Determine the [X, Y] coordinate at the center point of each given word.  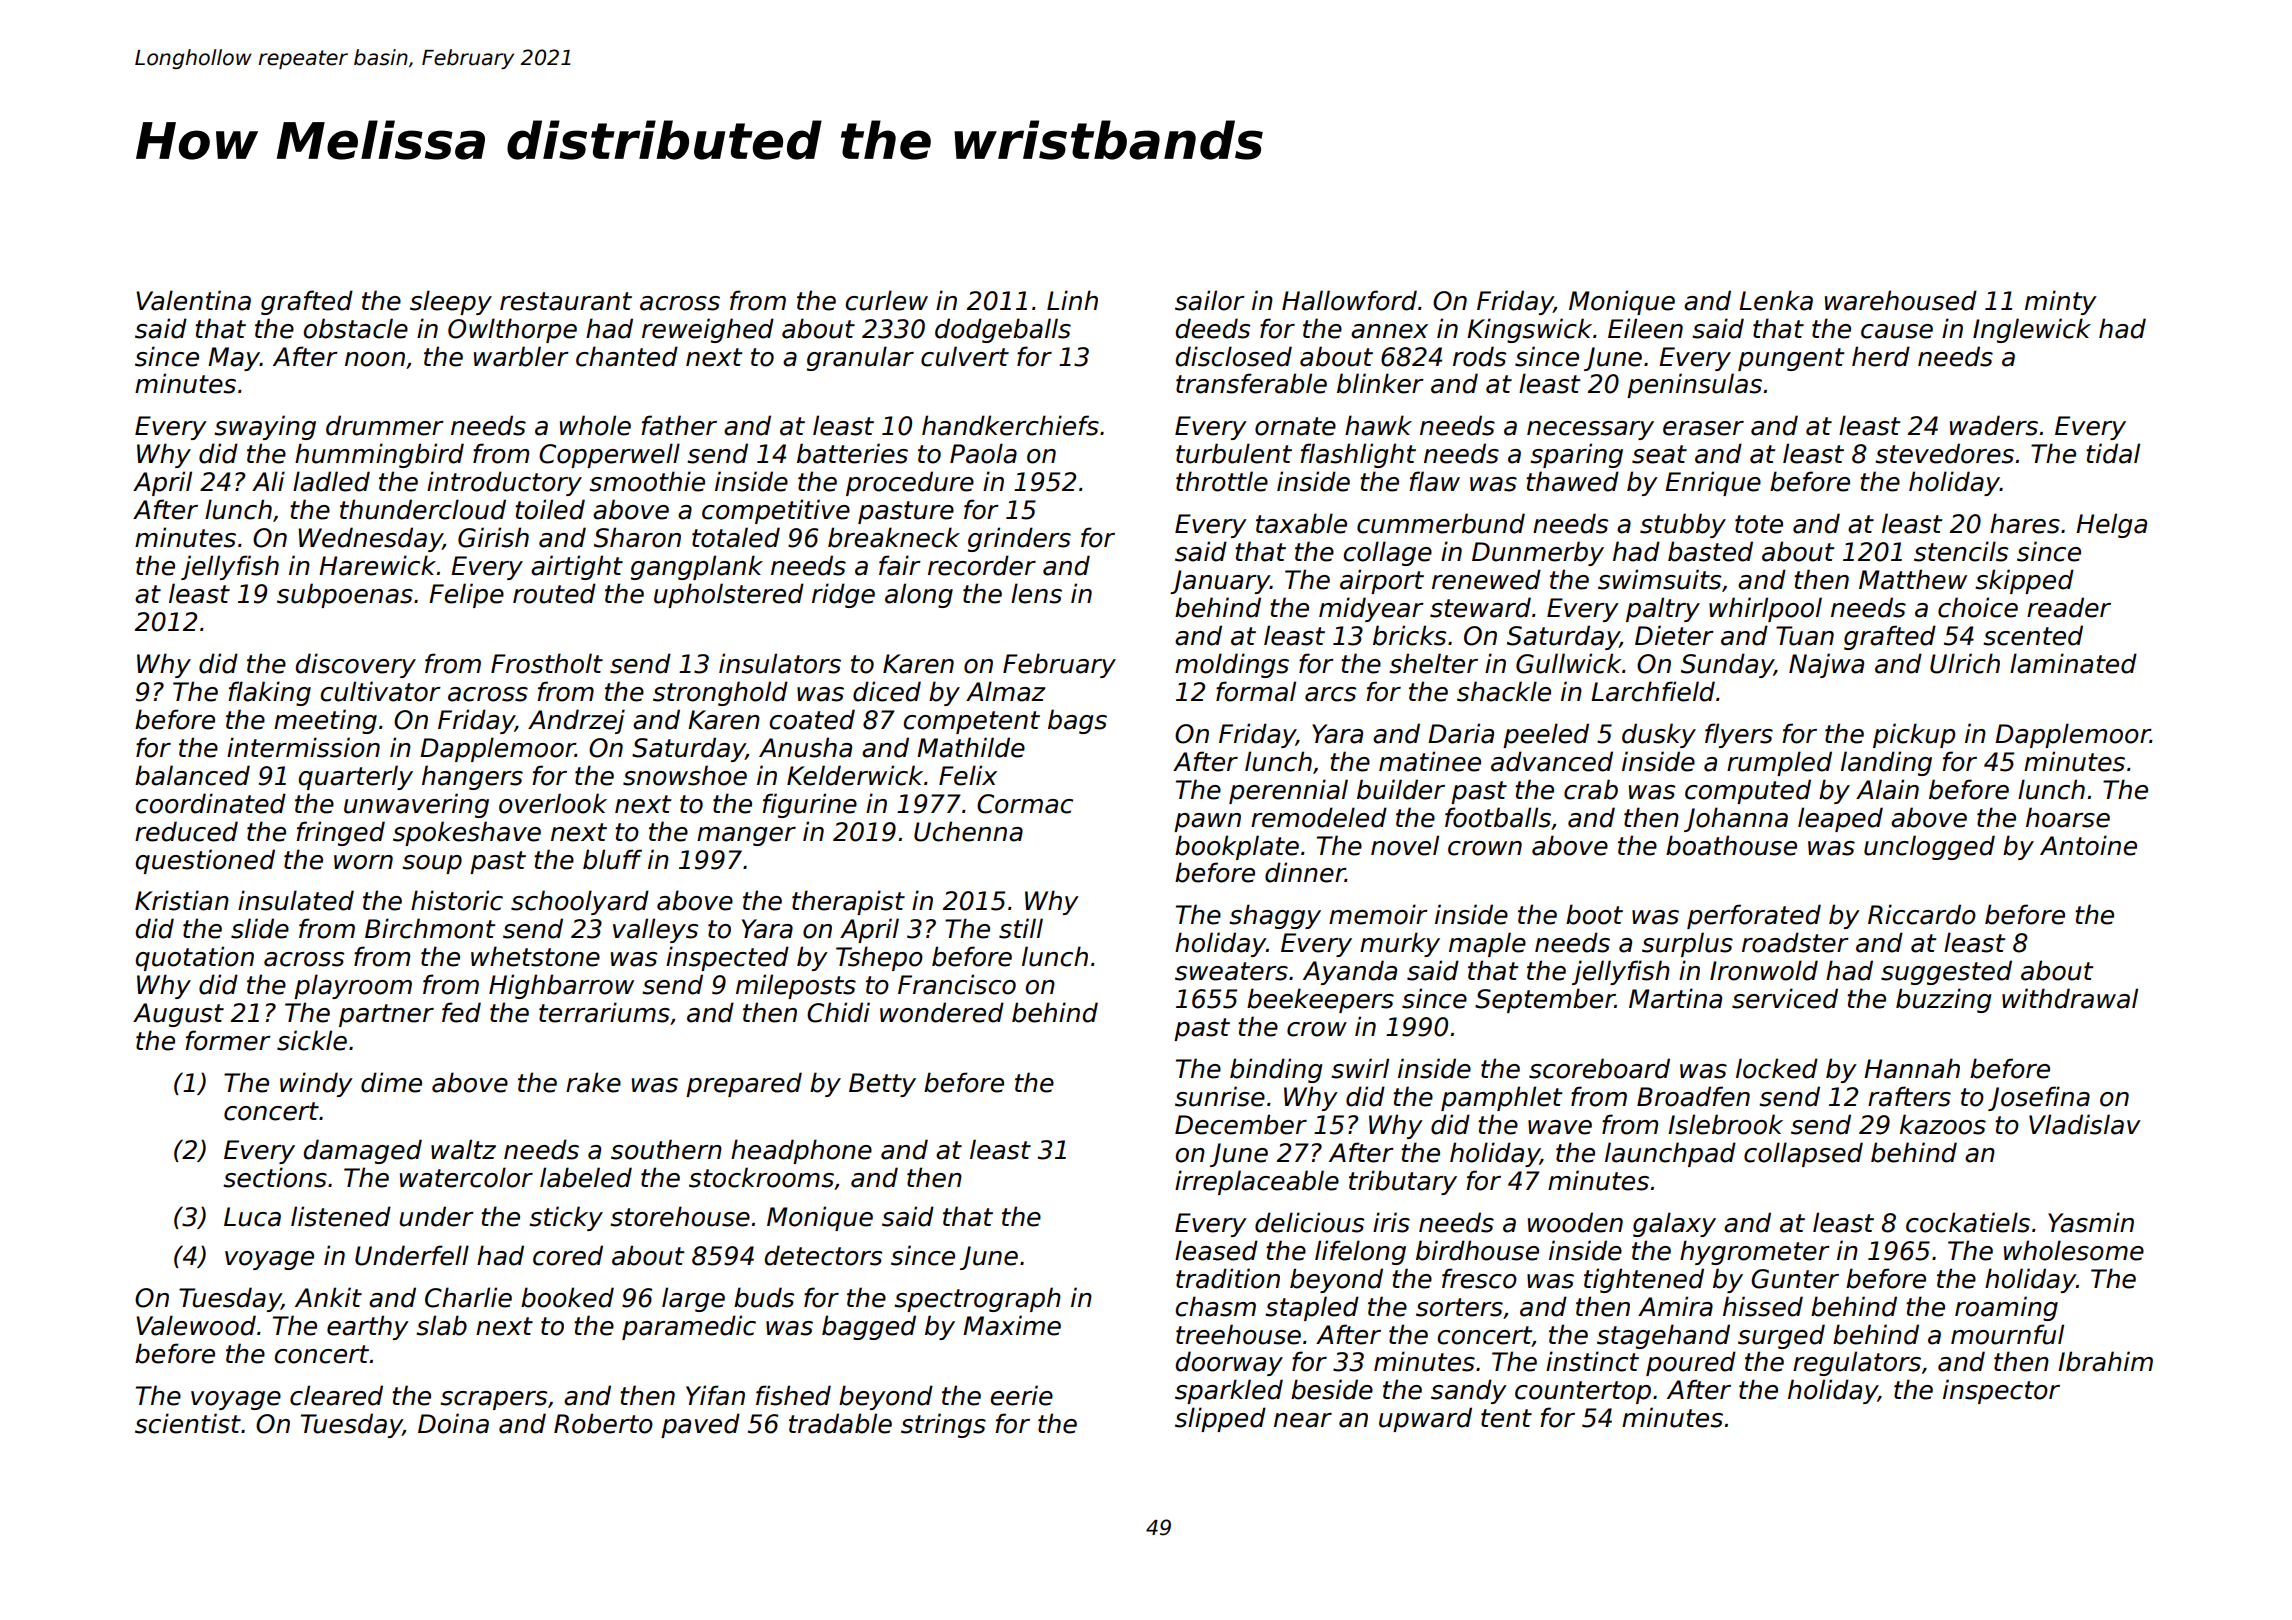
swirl [1360, 1068]
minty [2061, 302]
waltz [463, 1149]
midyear [1371, 609]
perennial [1288, 791]
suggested [1946, 972]
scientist [188, 1423]
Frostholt [547, 663]
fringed [340, 833]
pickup [1914, 735]
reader [2069, 607]
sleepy [451, 302]
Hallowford [1349, 300]
